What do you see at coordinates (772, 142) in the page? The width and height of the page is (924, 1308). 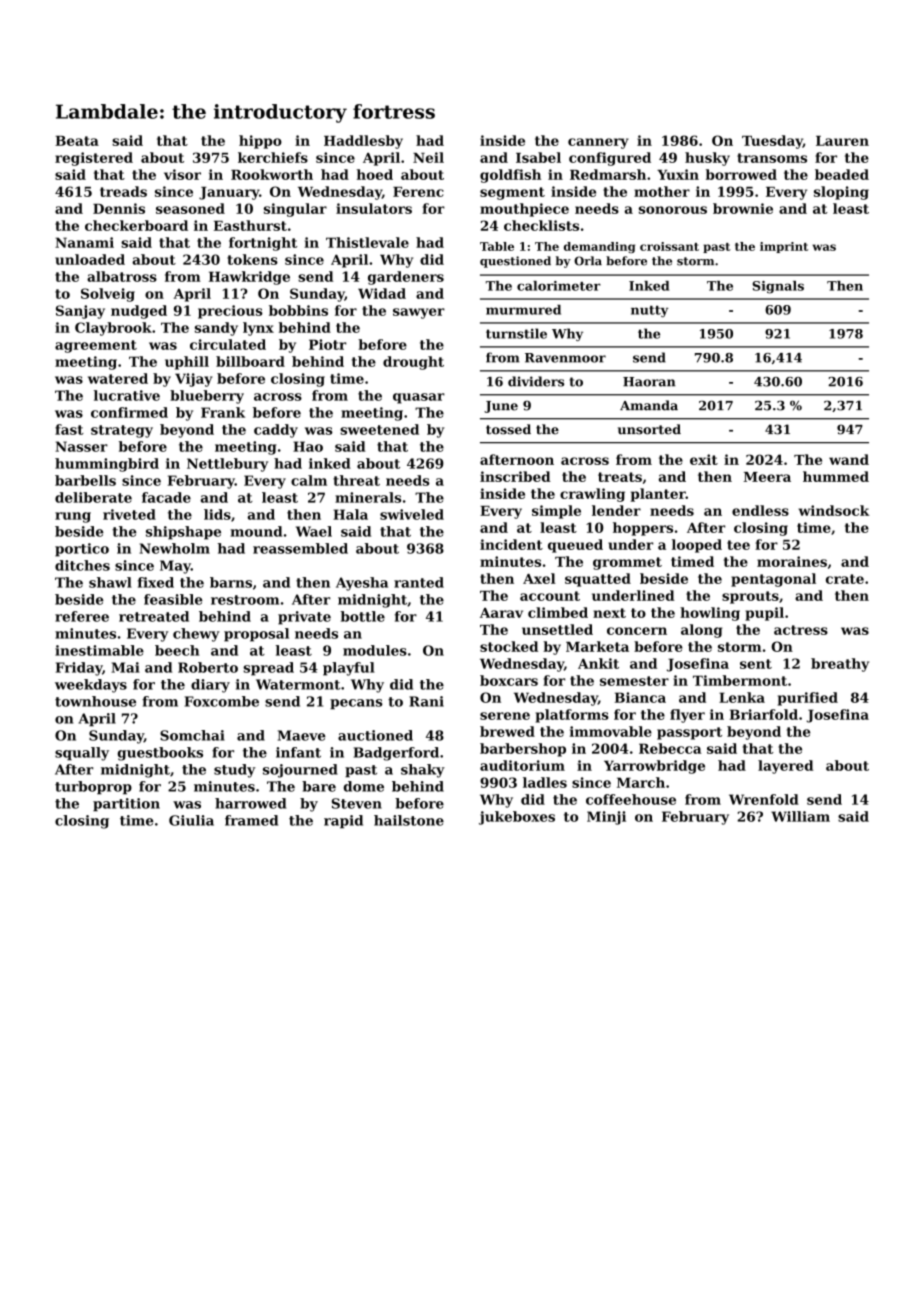 I see `Tuesday` at bounding box center [772, 142].
